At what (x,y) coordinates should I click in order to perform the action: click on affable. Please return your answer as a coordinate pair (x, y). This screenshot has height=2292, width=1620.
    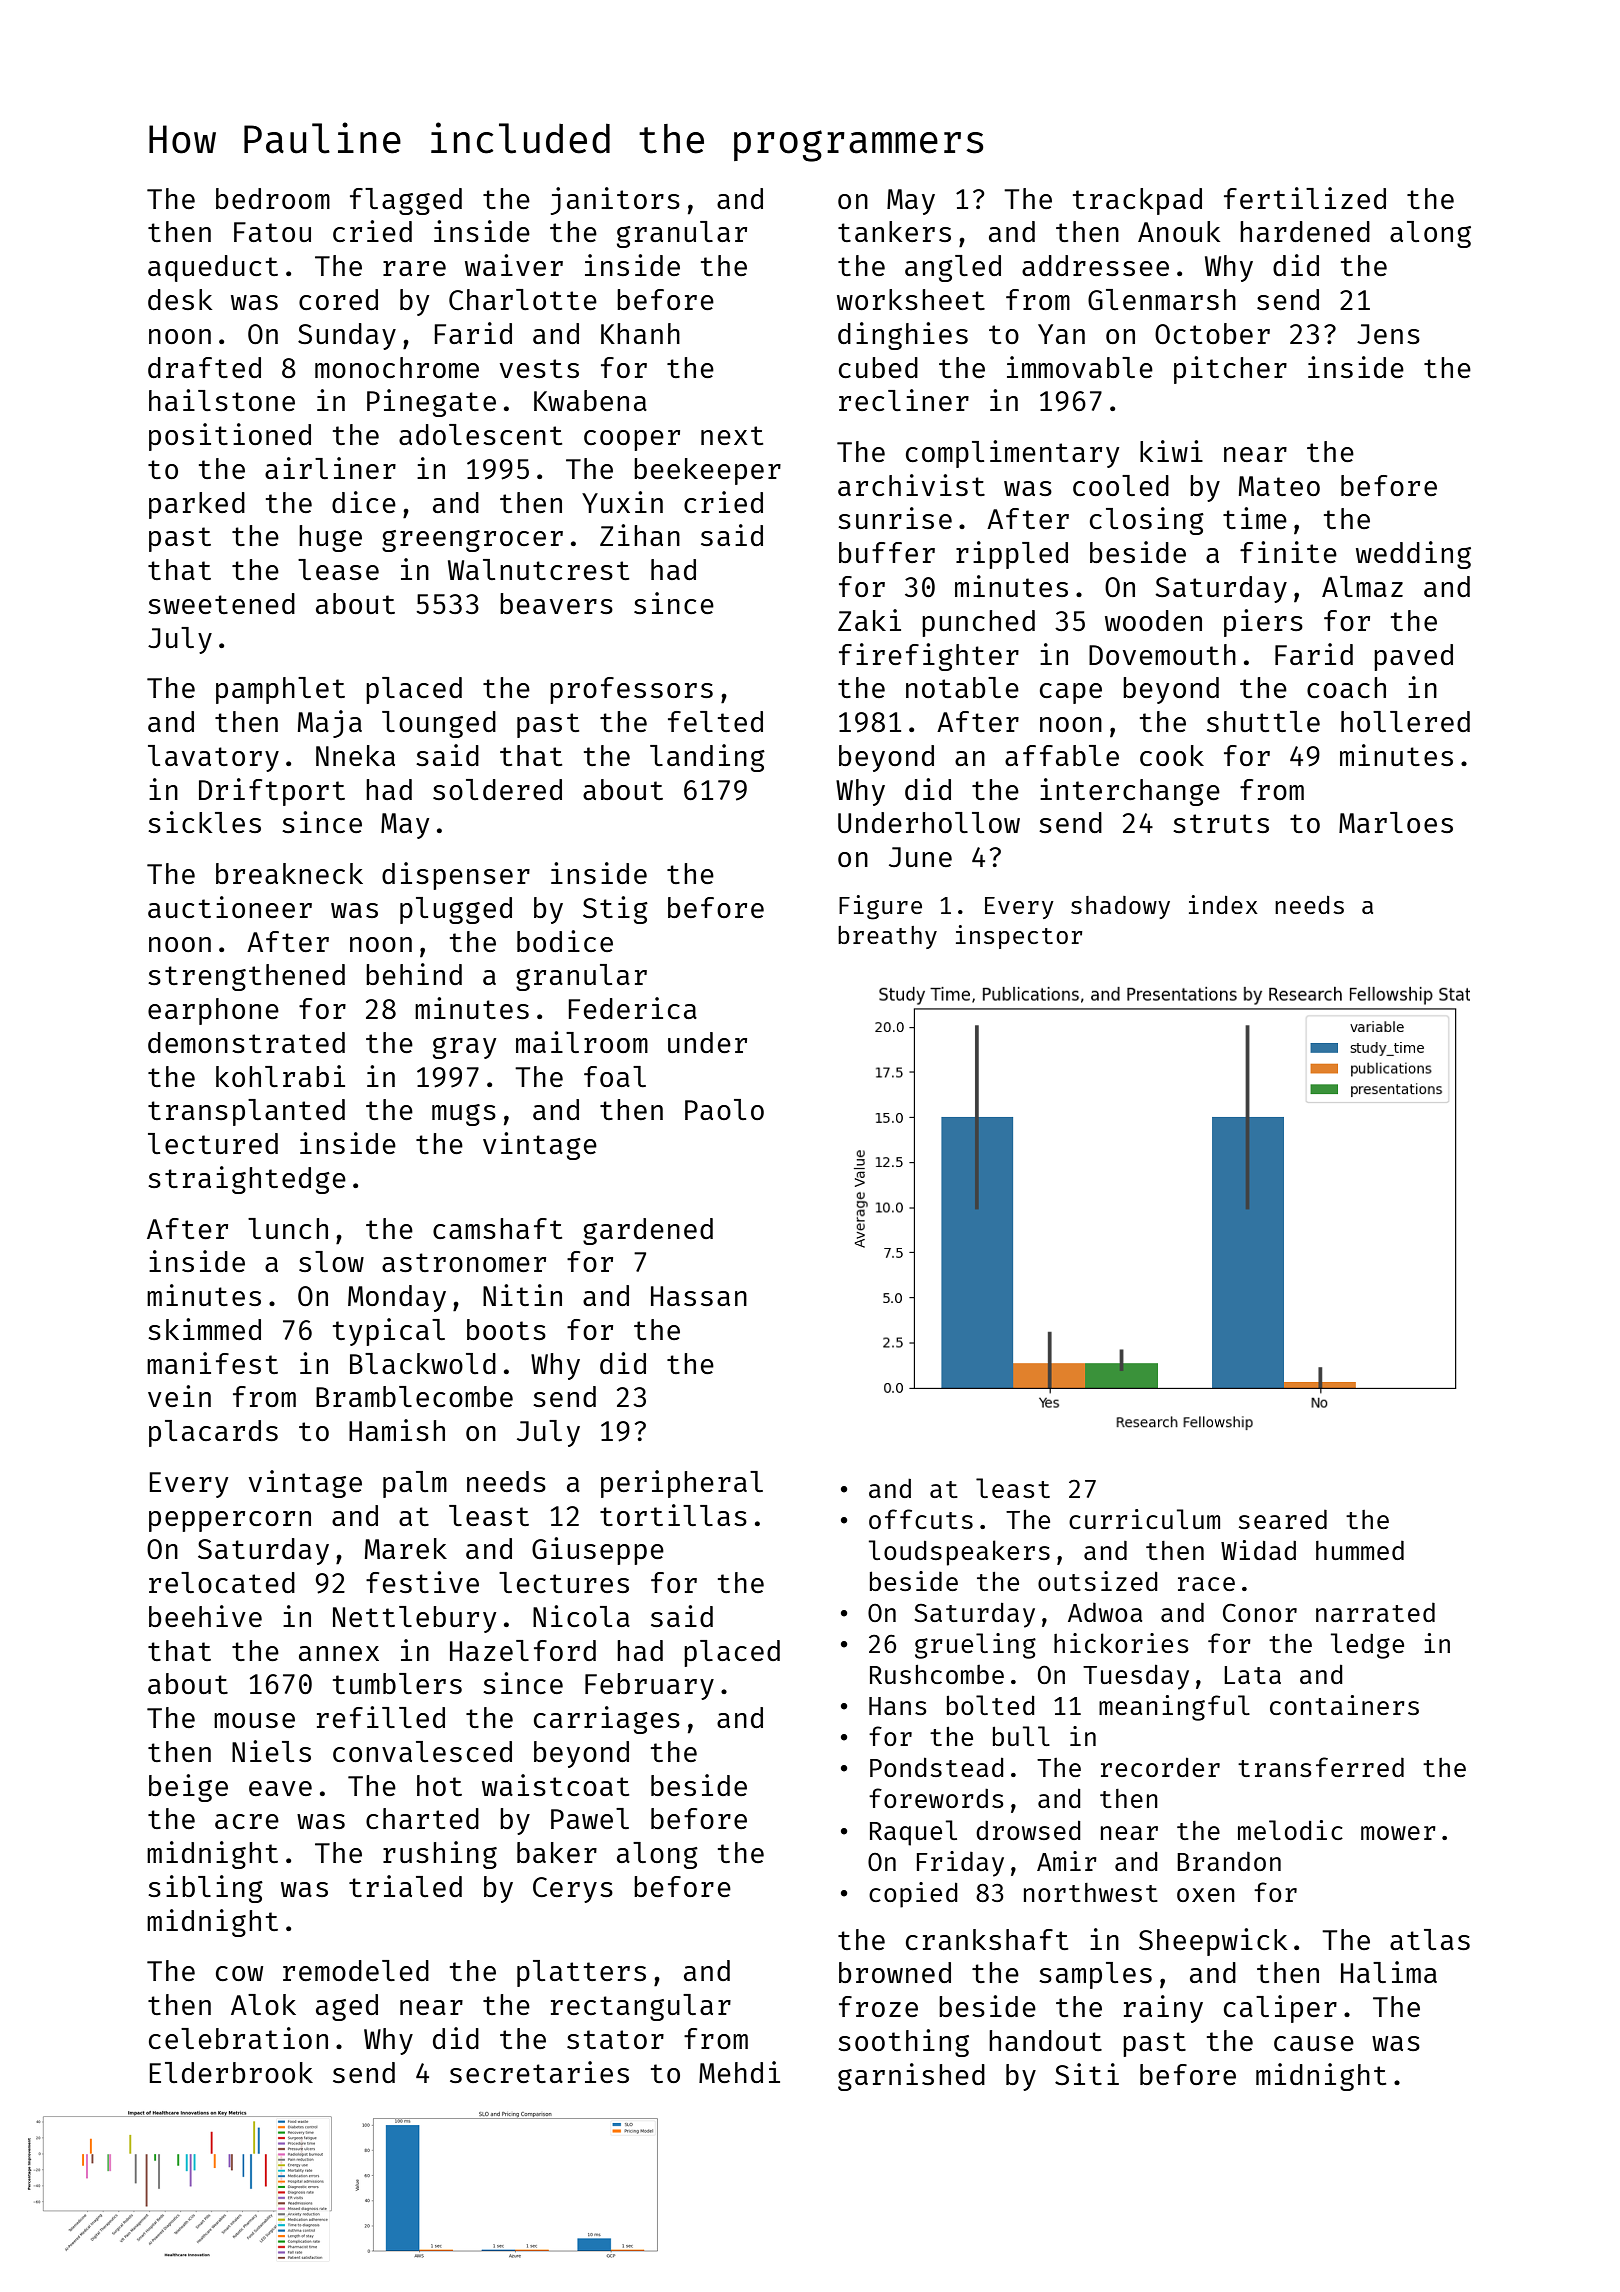
    Looking at the image, I should click on (1062, 755).
